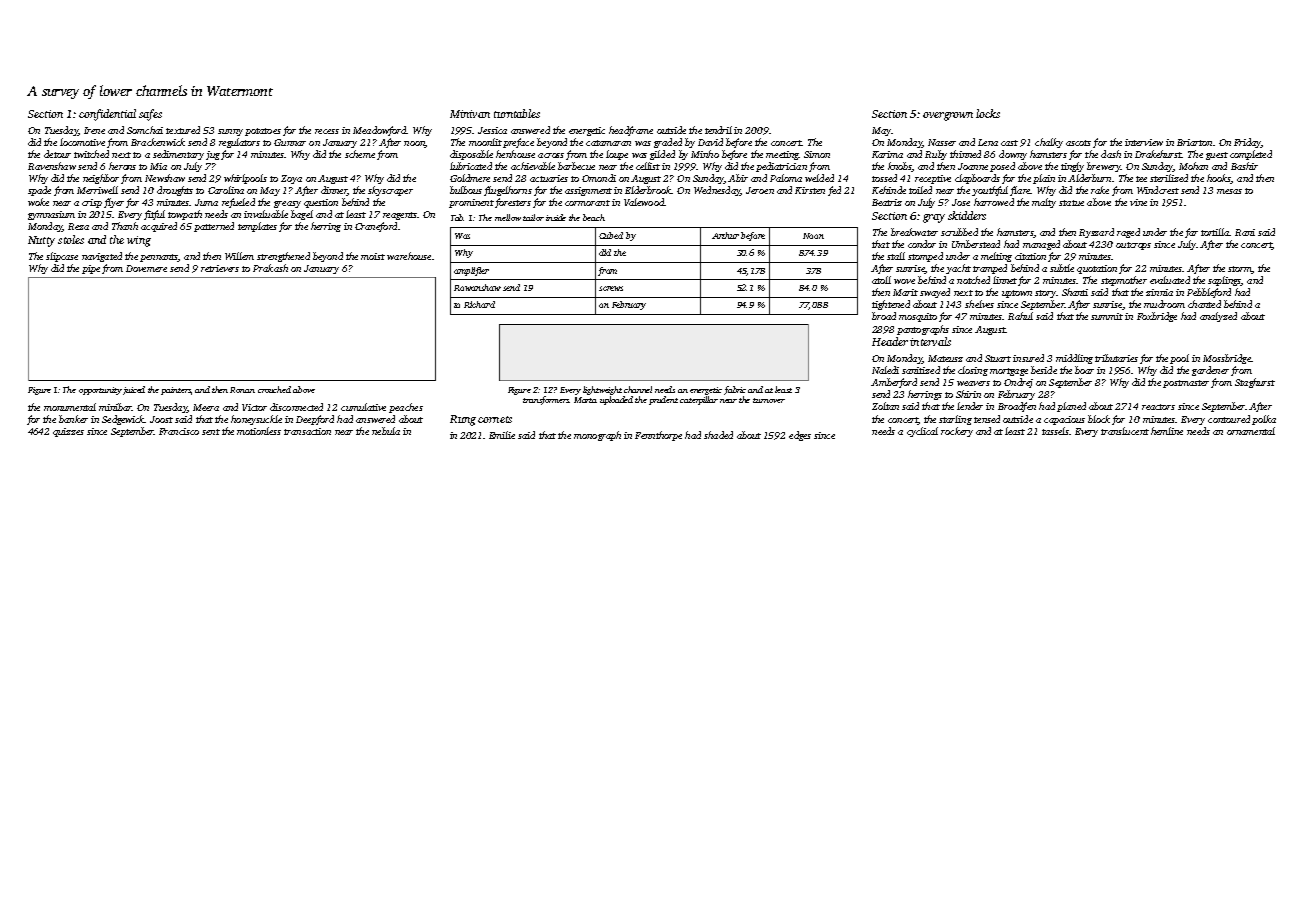 The width and height of the page is (1308, 924). Describe the element at coordinates (921, 370) in the page. I see `sanitized` at that location.
